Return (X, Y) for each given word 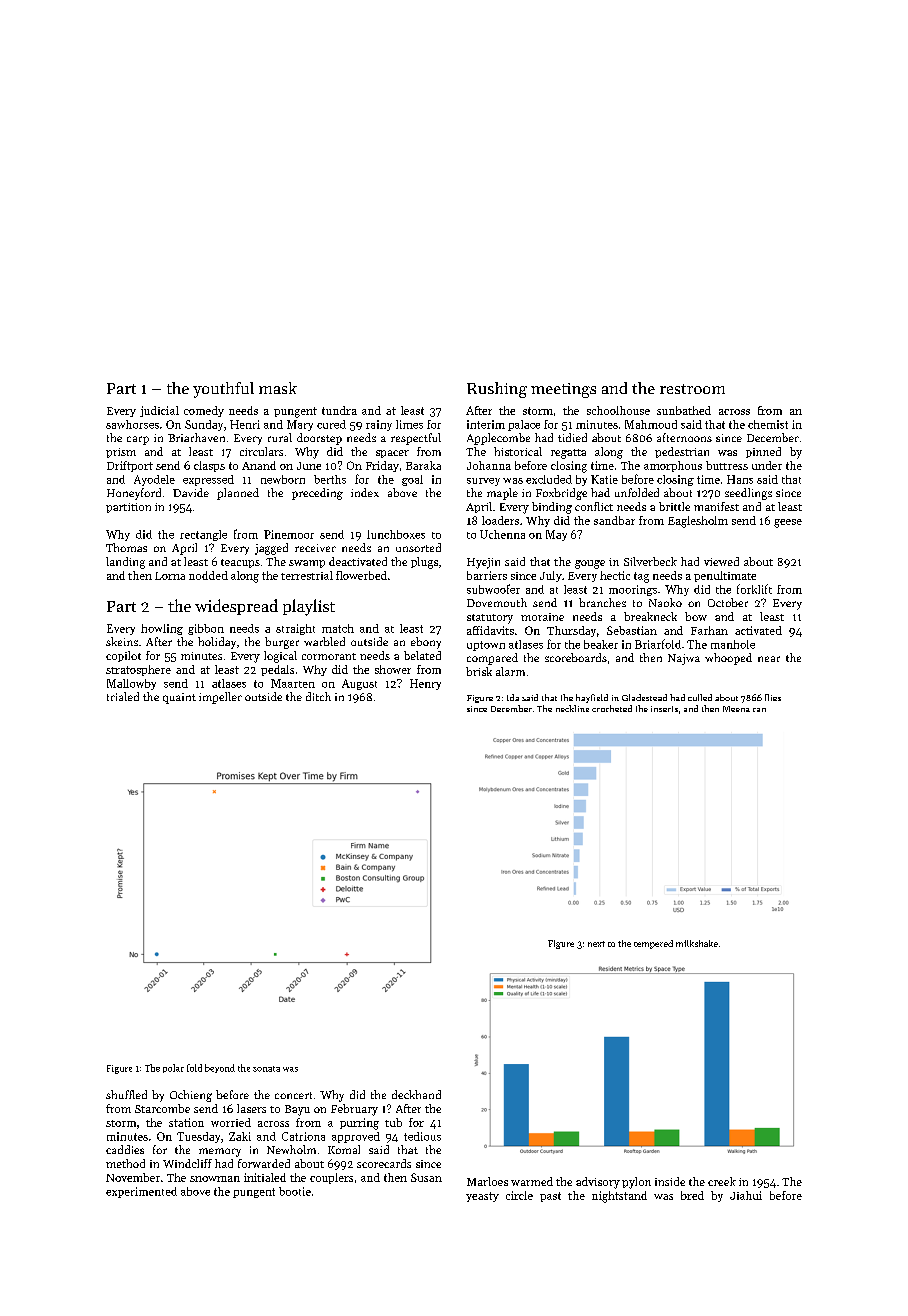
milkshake (697, 943)
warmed (532, 1181)
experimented (141, 1192)
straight (295, 629)
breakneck (650, 616)
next (596, 944)
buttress (727, 465)
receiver (315, 548)
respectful (416, 439)
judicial (159, 411)
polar (173, 1068)
